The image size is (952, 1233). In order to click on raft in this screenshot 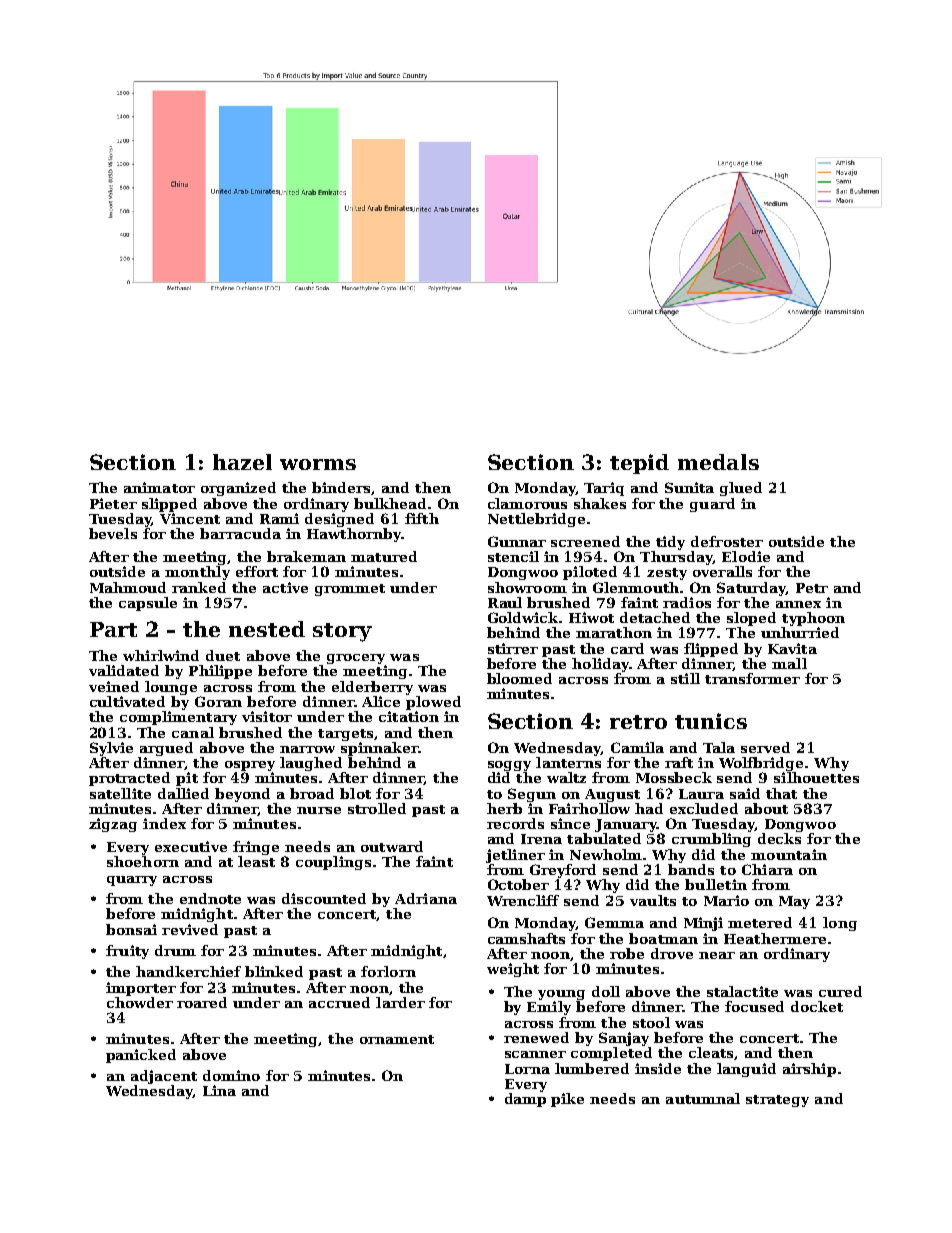, I will do `click(679, 762)`.
